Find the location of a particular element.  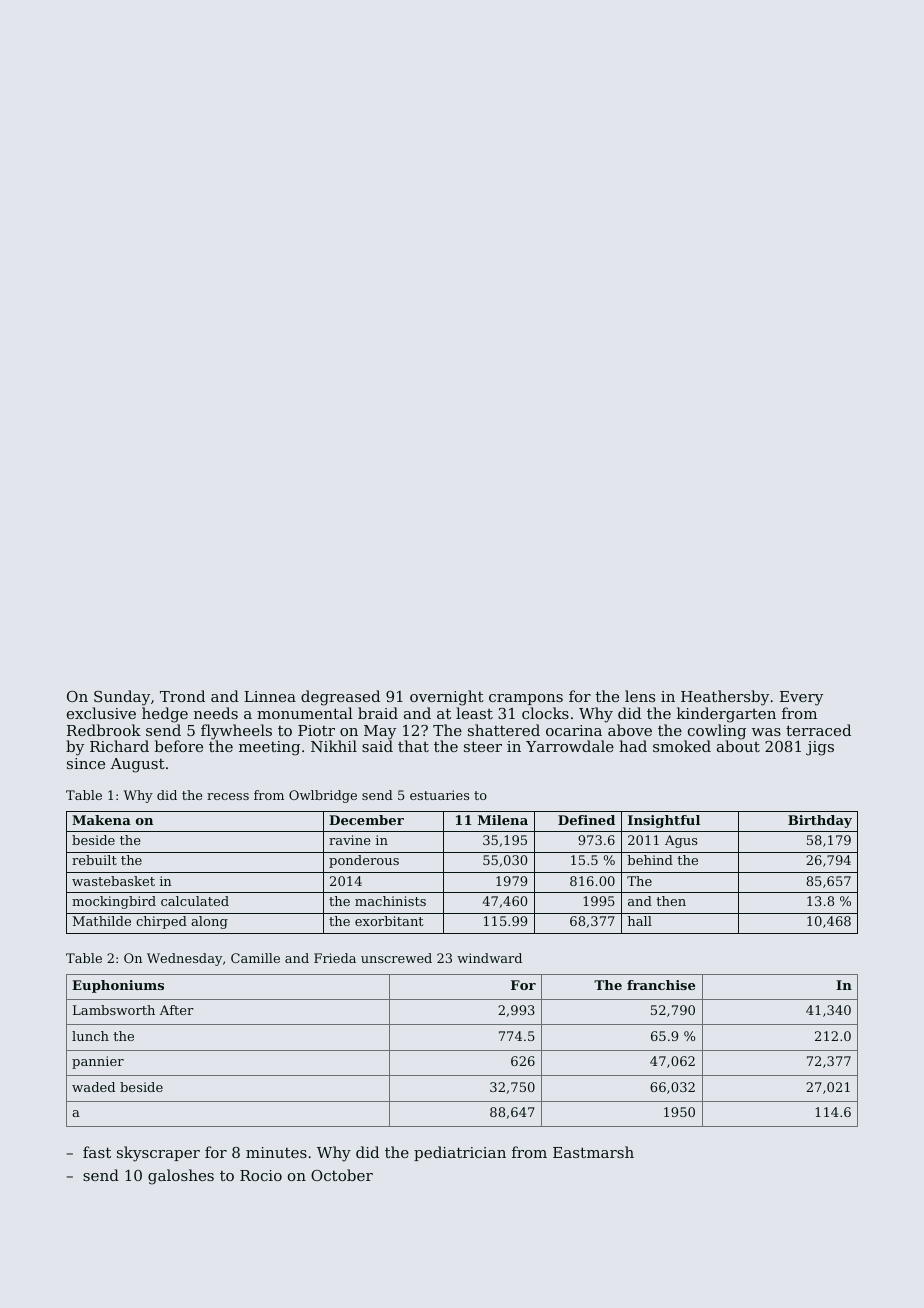

Makena is located at coordinates (101, 820).
